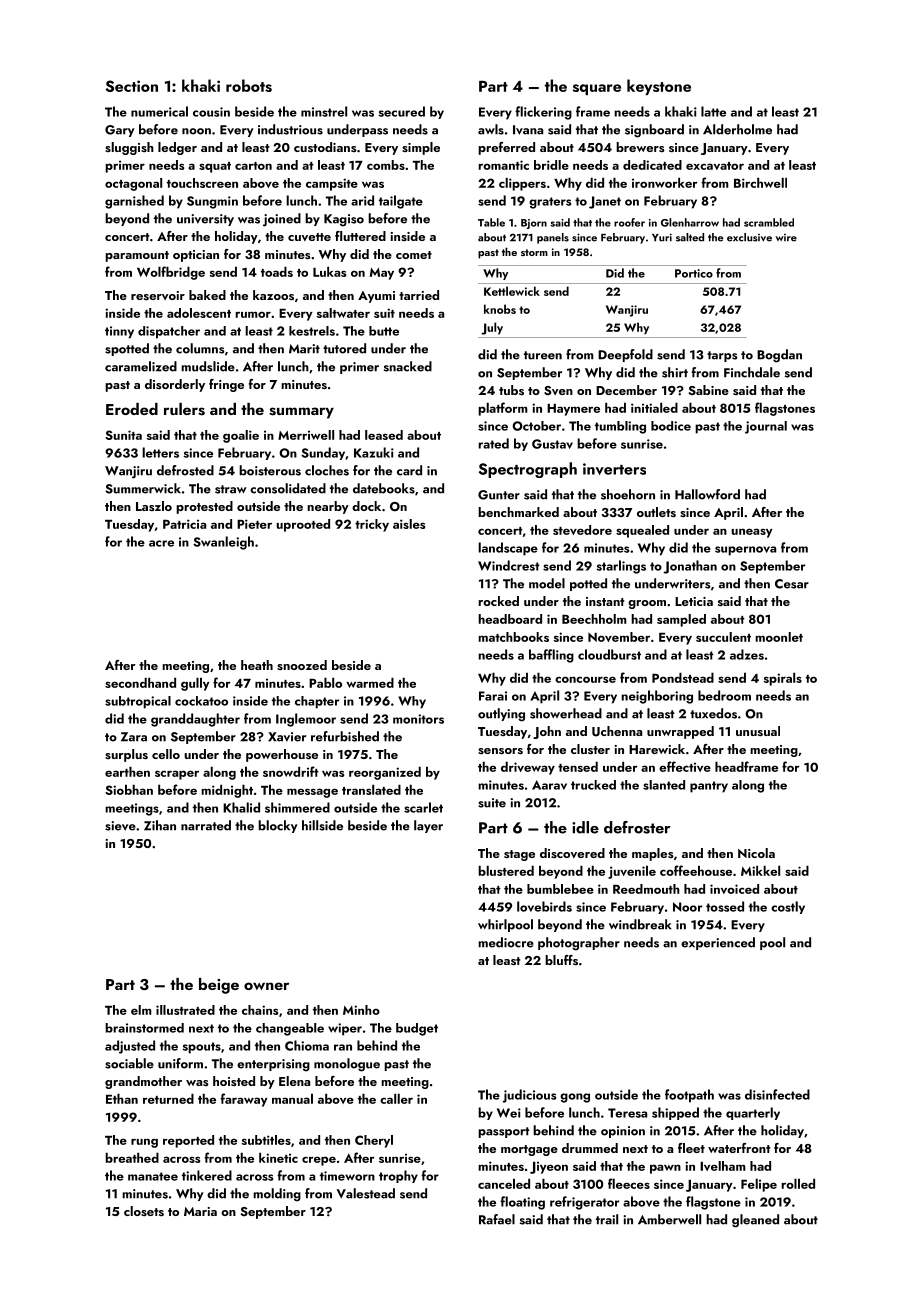  I want to click on owner, so click(266, 986).
